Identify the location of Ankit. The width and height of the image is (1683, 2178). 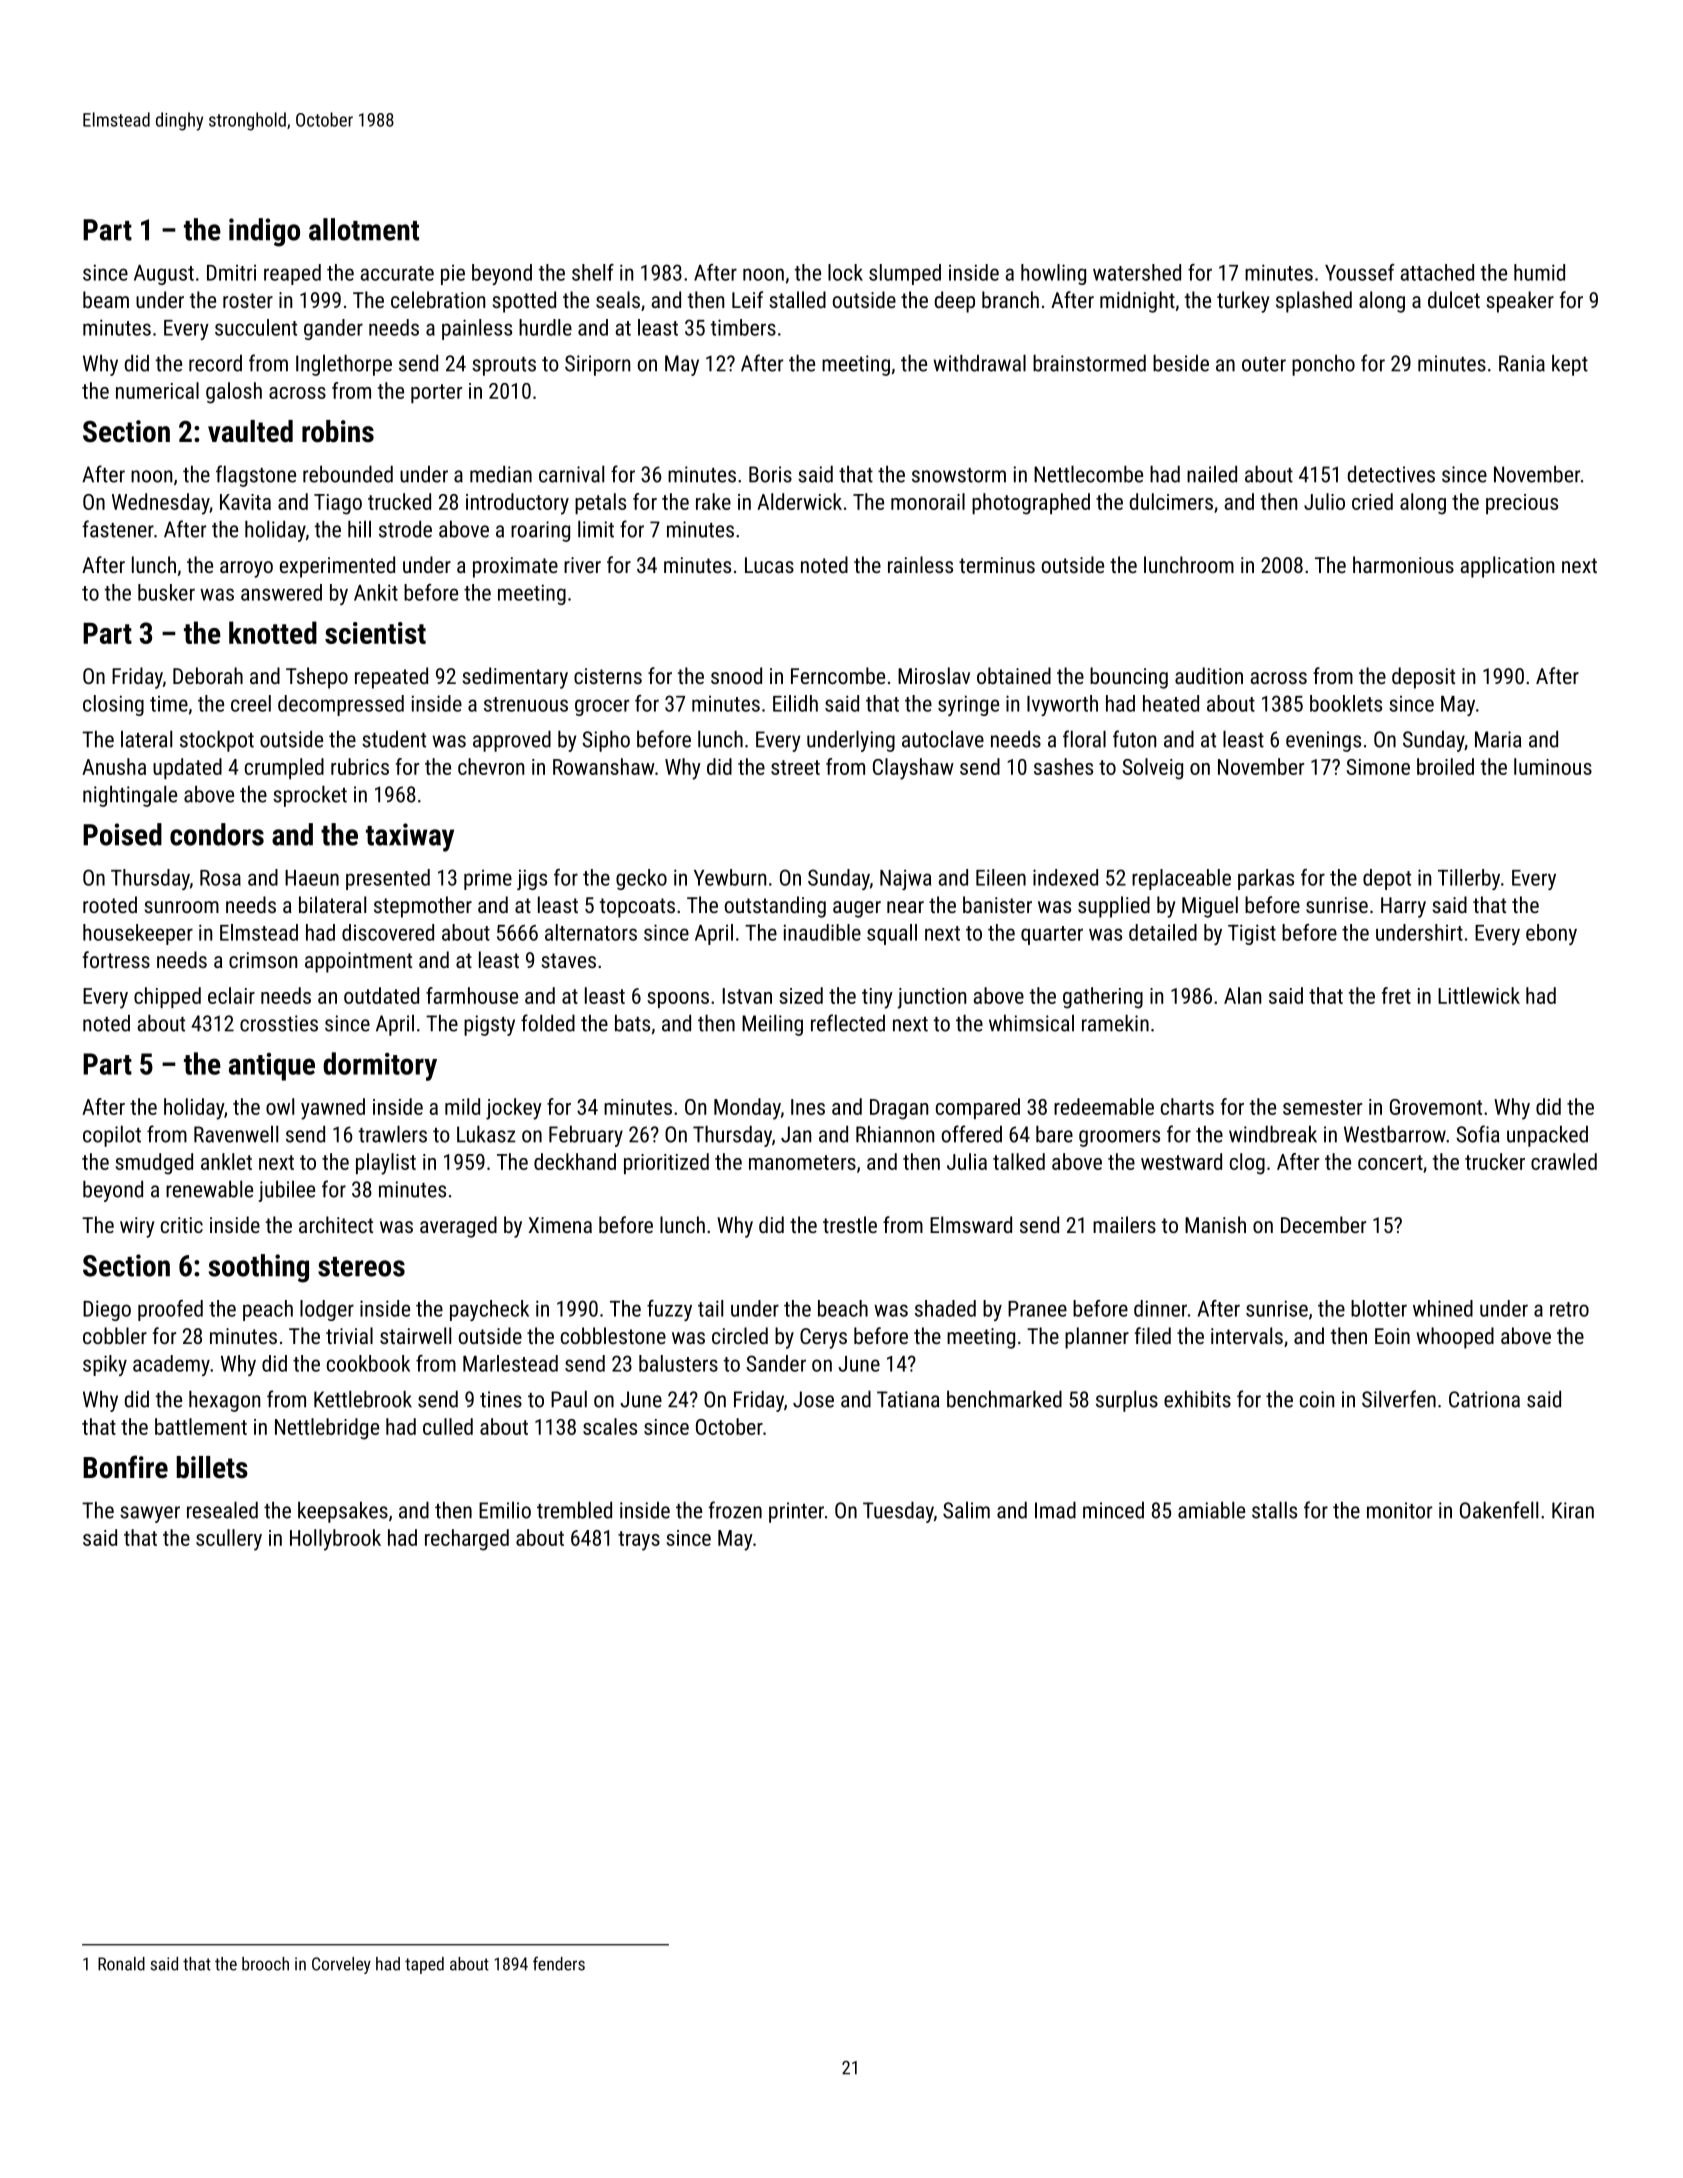
(376, 592).
